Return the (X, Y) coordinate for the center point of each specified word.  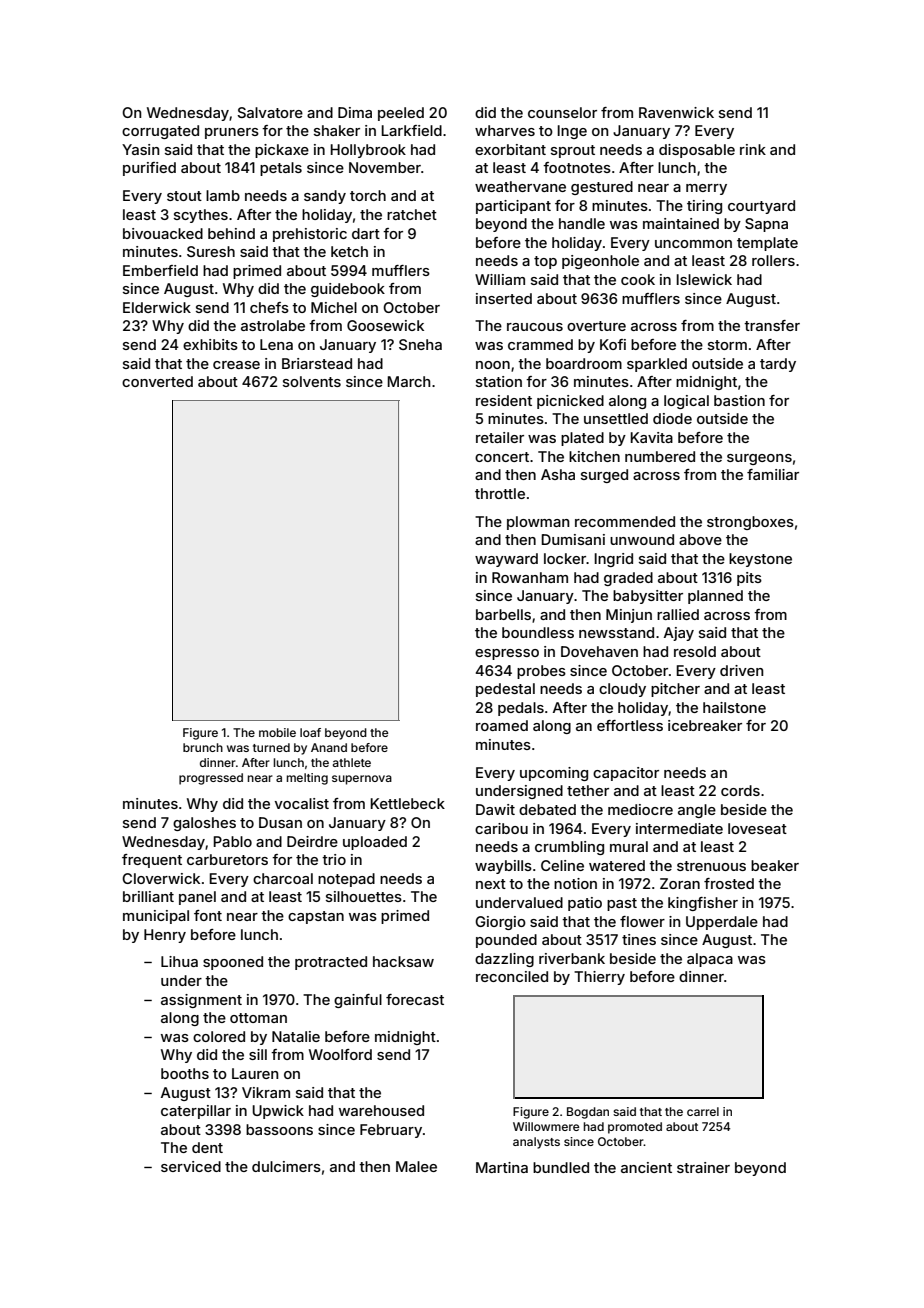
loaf (310, 732)
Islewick (704, 279)
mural (629, 846)
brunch (203, 747)
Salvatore (270, 112)
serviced (191, 1166)
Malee (416, 1166)
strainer (703, 1167)
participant (513, 207)
